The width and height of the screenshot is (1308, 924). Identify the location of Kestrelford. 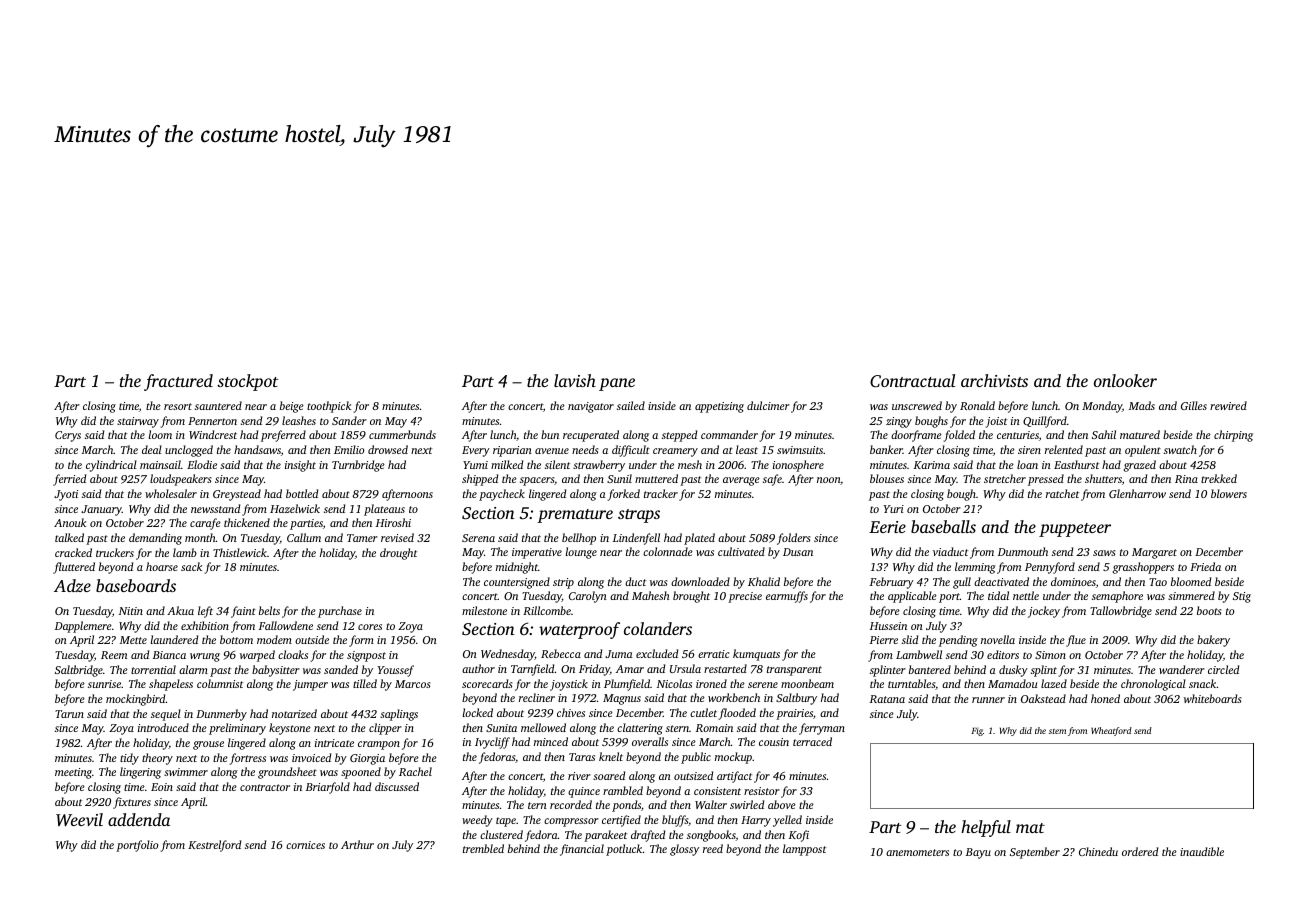
(214, 846).
